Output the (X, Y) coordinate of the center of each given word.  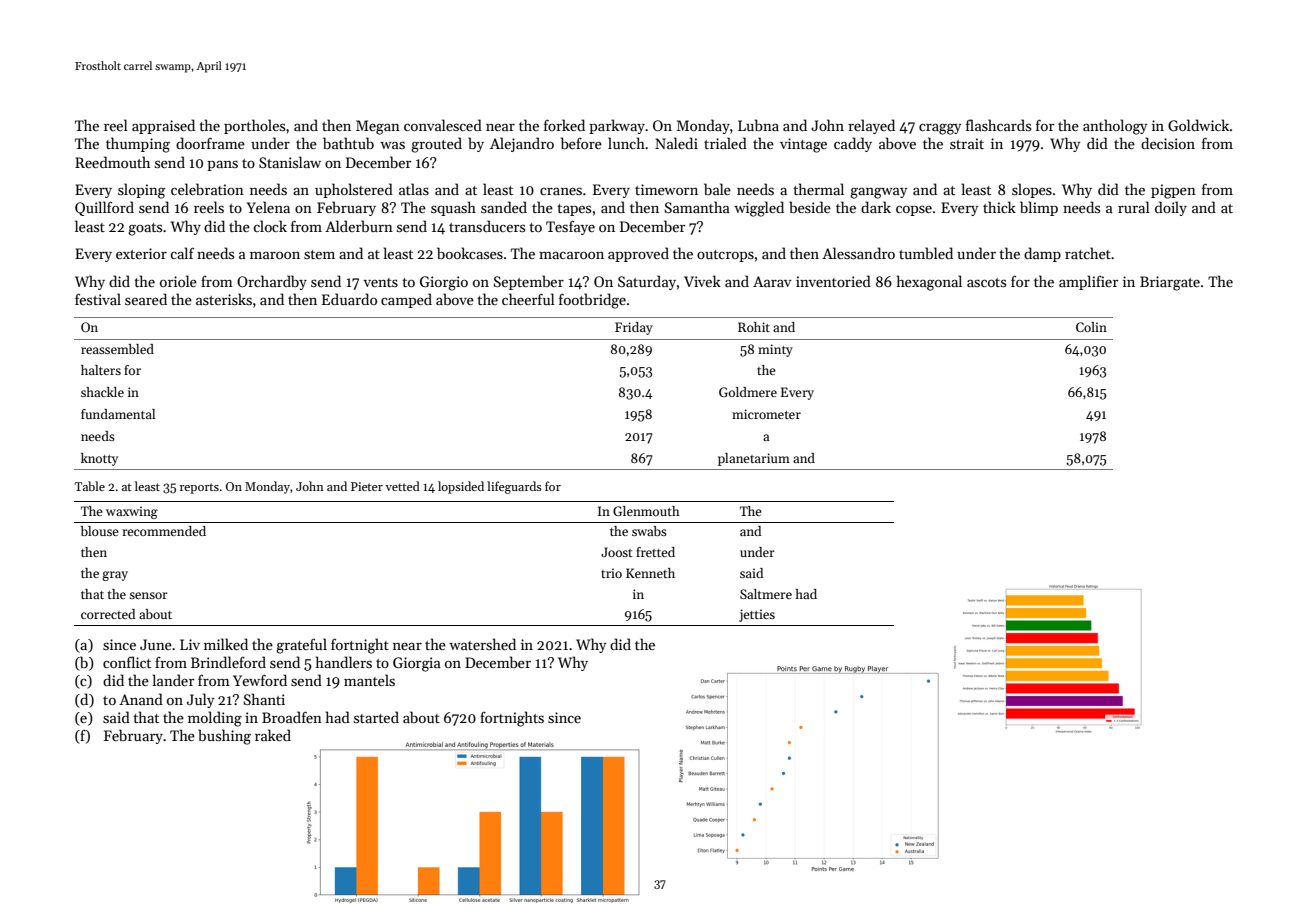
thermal (818, 189)
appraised (163, 126)
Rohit (754, 327)
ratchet (1088, 253)
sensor (148, 595)
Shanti (264, 699)
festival (98, 299)
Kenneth (650, 573)
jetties (757, 615)
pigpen (1173, 191)
